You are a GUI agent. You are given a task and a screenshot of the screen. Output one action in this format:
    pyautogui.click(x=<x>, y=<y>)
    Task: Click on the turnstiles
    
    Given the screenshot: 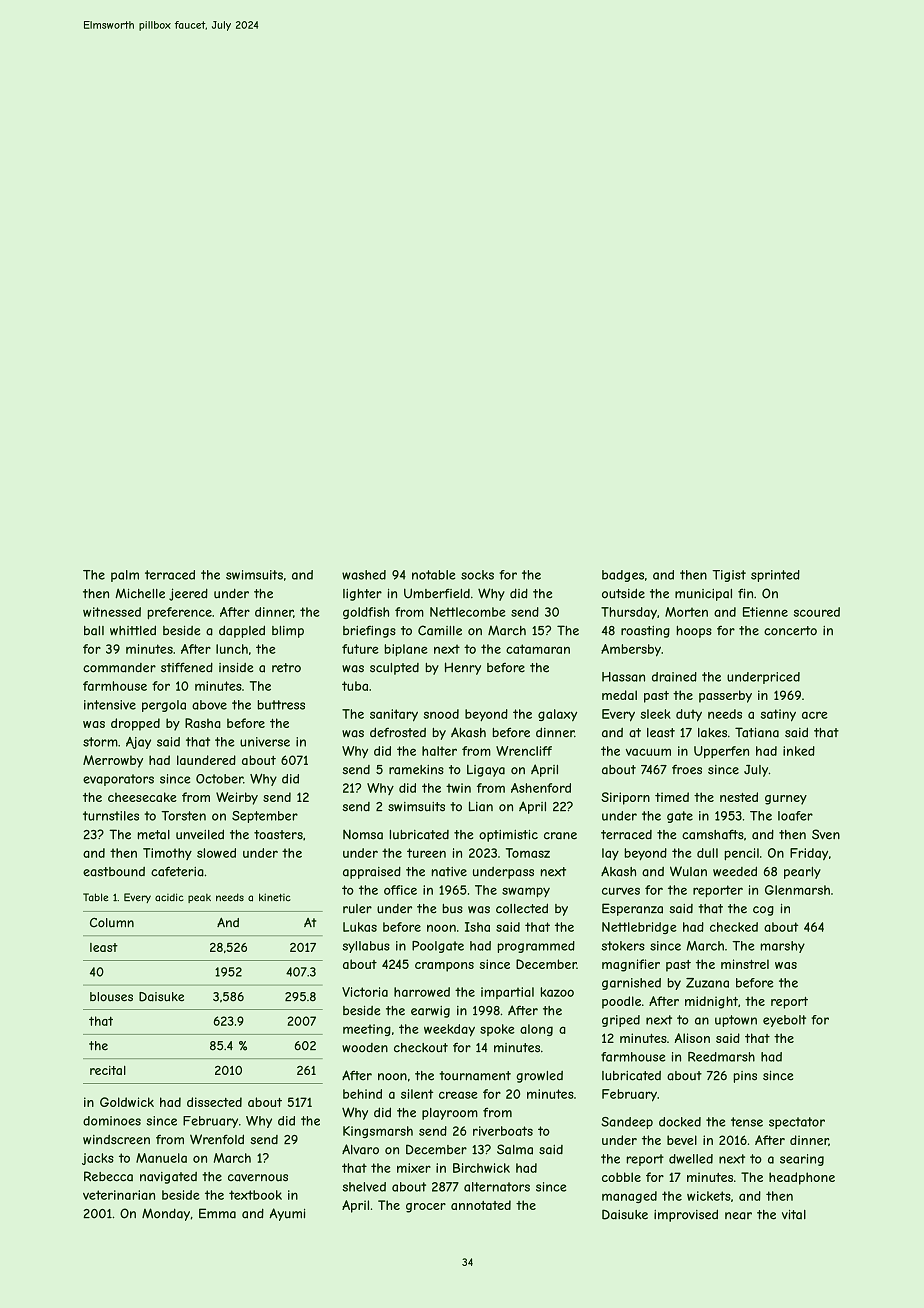 What is the action you would take?
    pyautogui.click(x=111, y=816)
